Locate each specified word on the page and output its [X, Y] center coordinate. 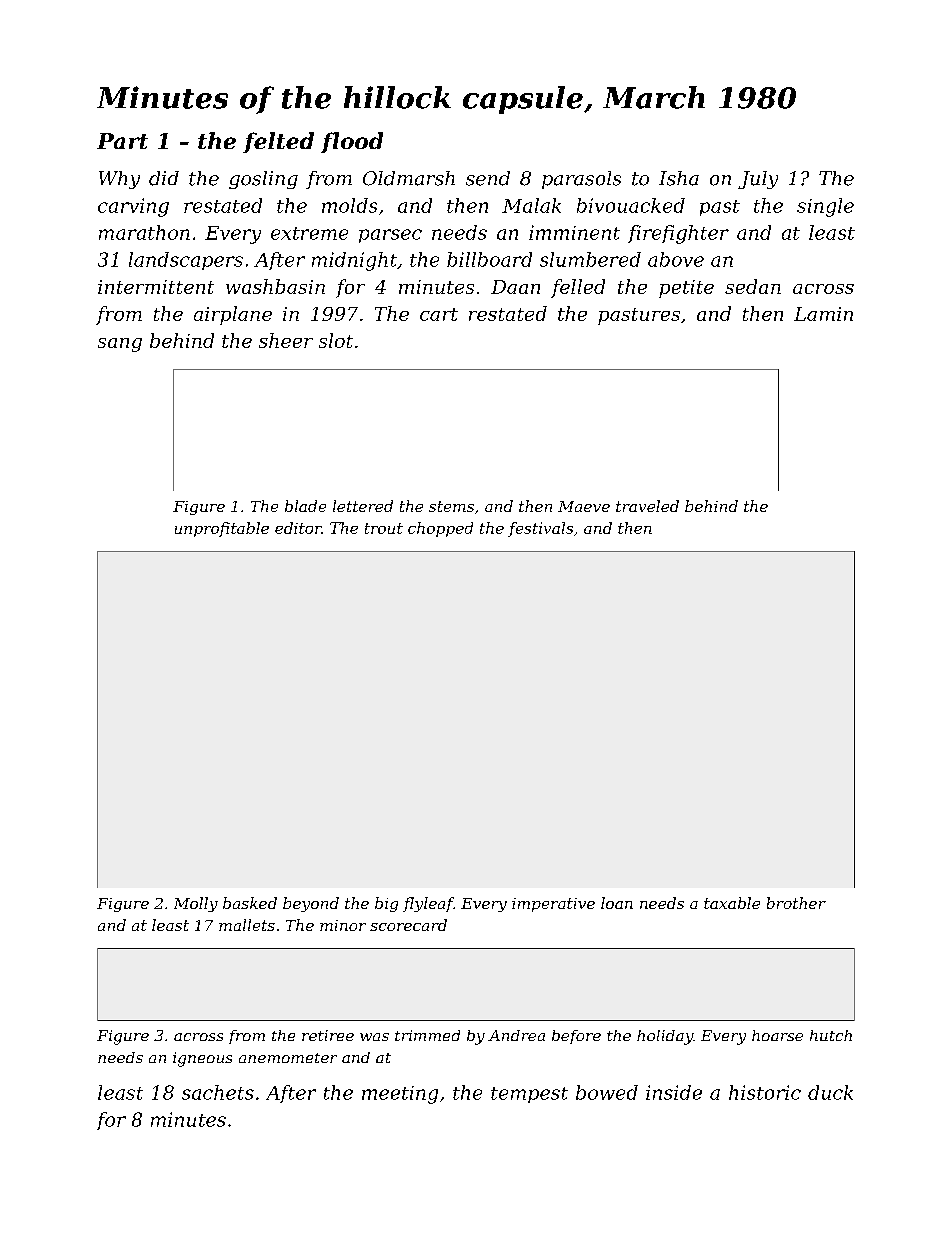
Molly [196, 904]
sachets [218, 1092]
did [164, 178]
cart [439, 314]
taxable [732, 903]
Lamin [823, 314]
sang [120, 345]
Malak [531, 205]
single [825, 207]
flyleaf [428, 904]
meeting [400, 1095]
